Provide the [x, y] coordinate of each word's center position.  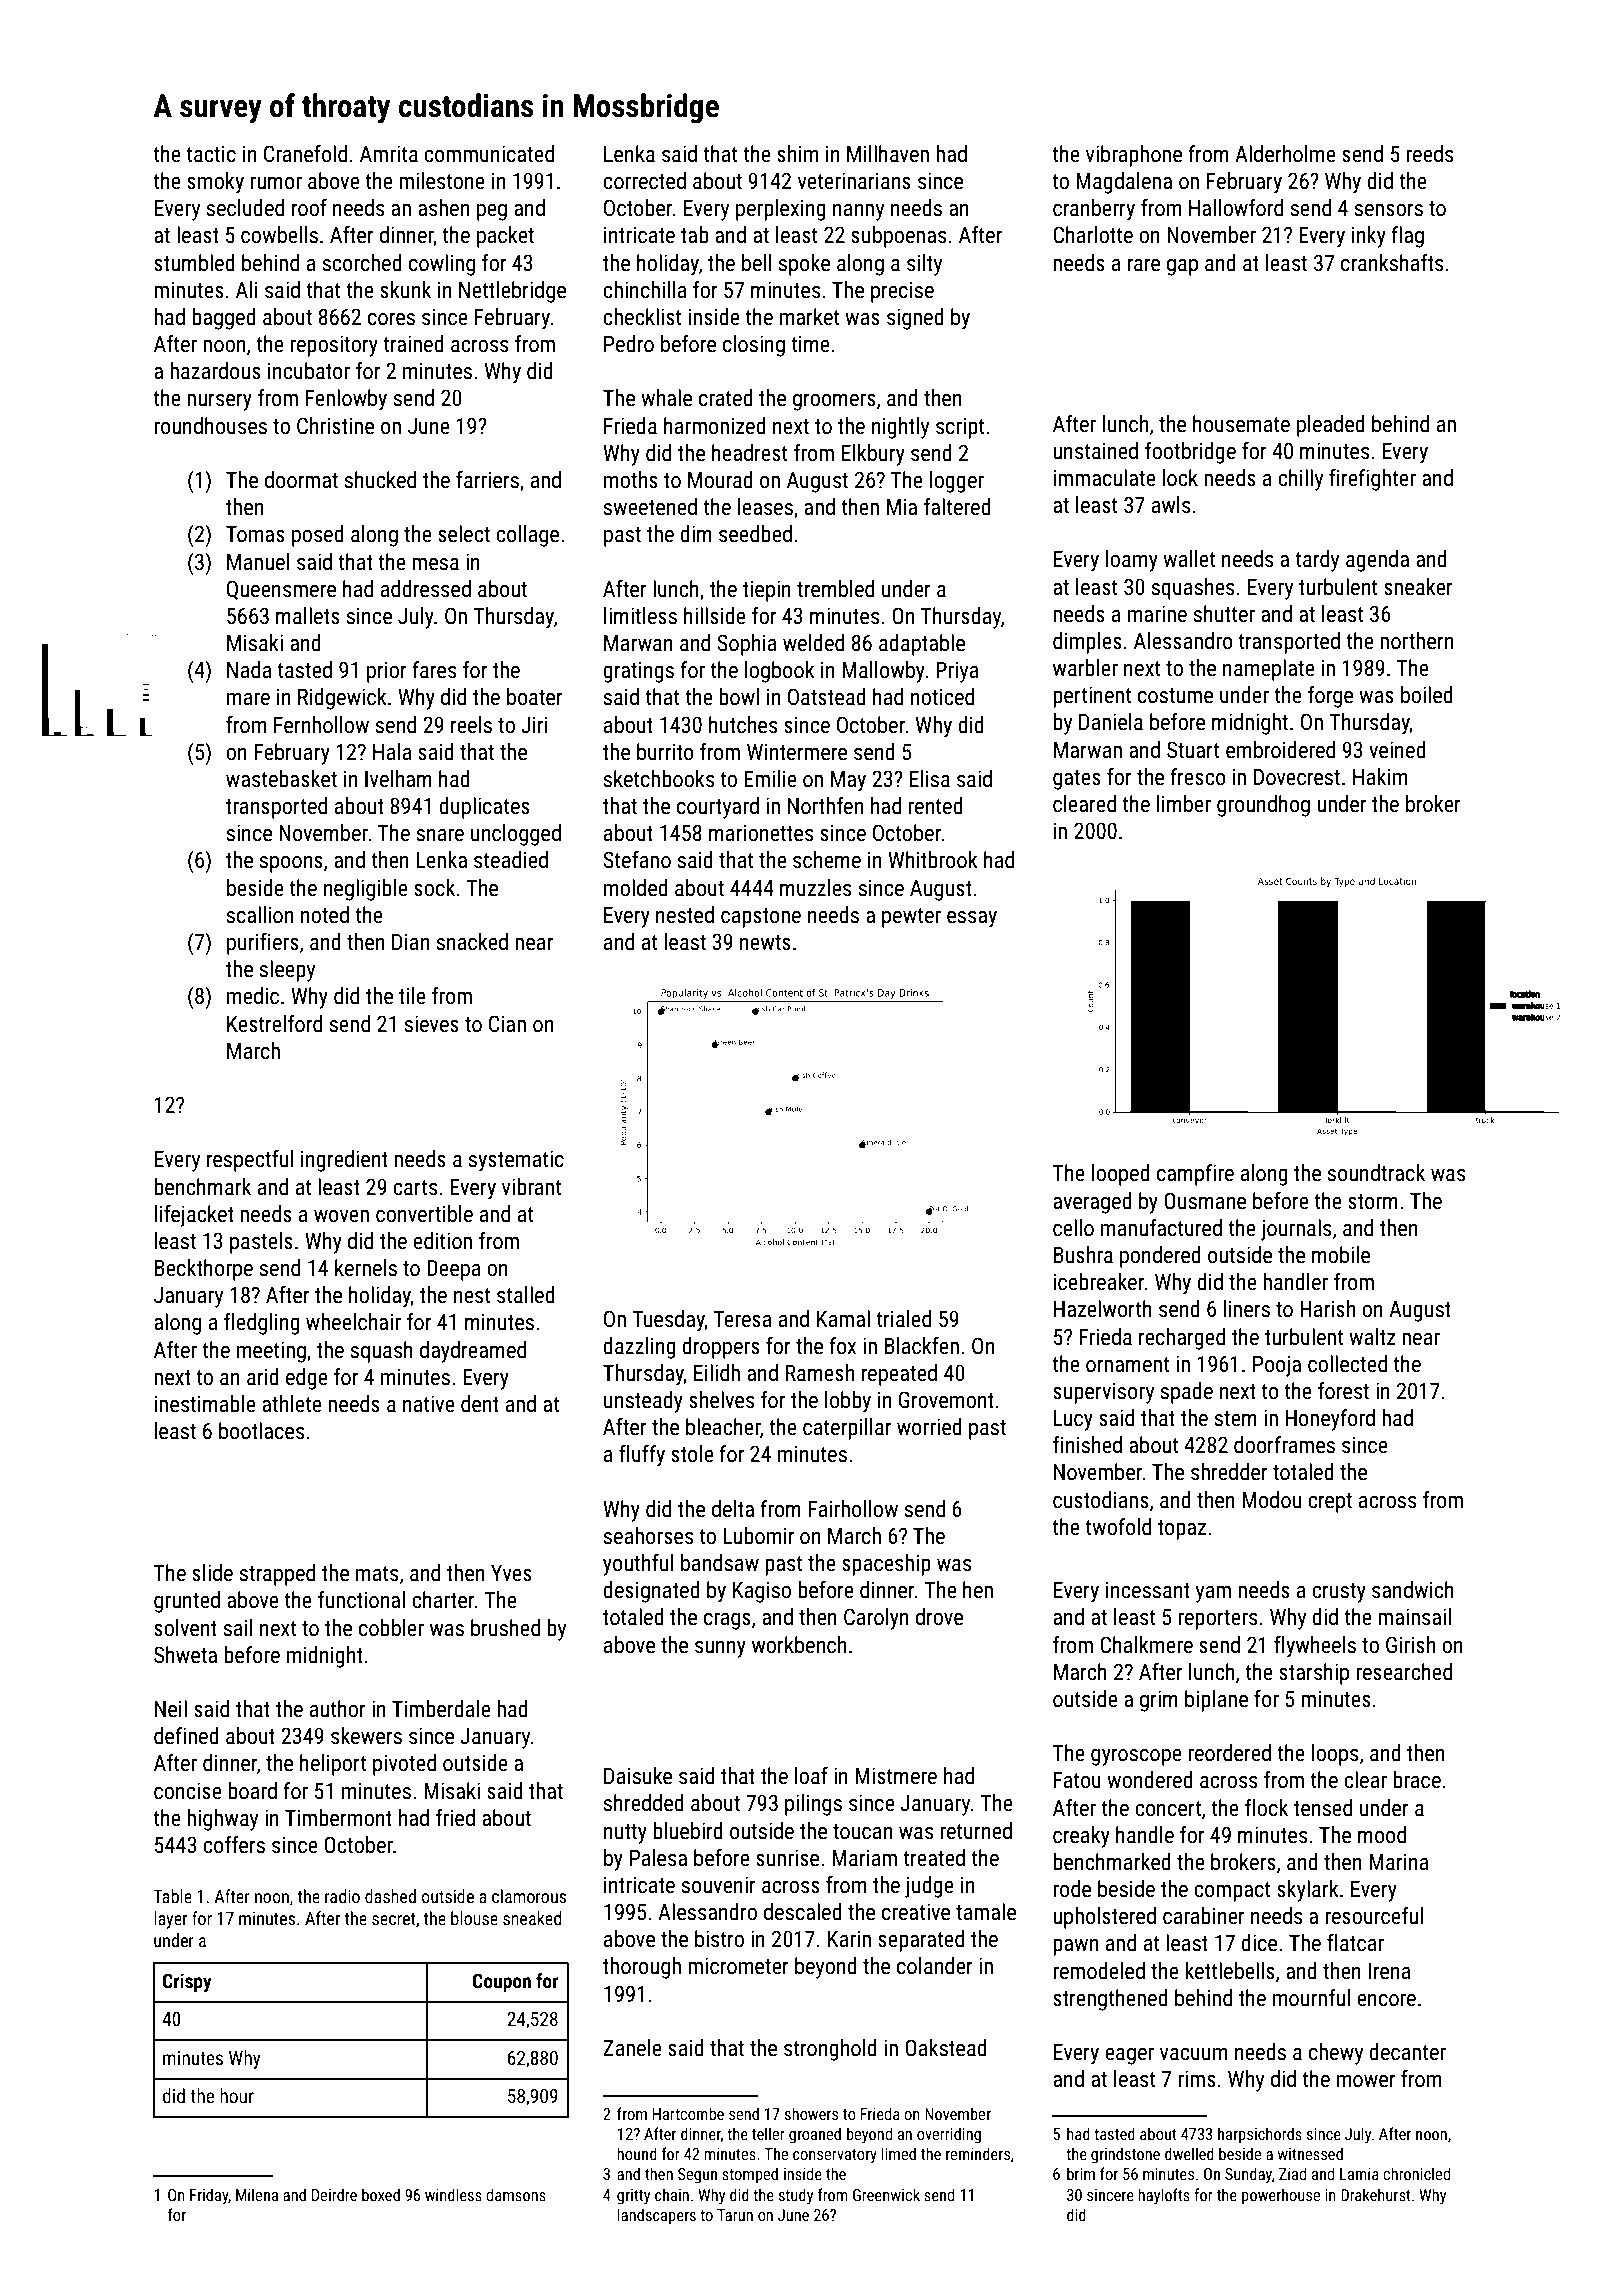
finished [1087, 1445]
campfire [1195, 1175]
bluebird [688, 1831]
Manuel [258, 562]
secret [394, 1919]
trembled [835, 589]
